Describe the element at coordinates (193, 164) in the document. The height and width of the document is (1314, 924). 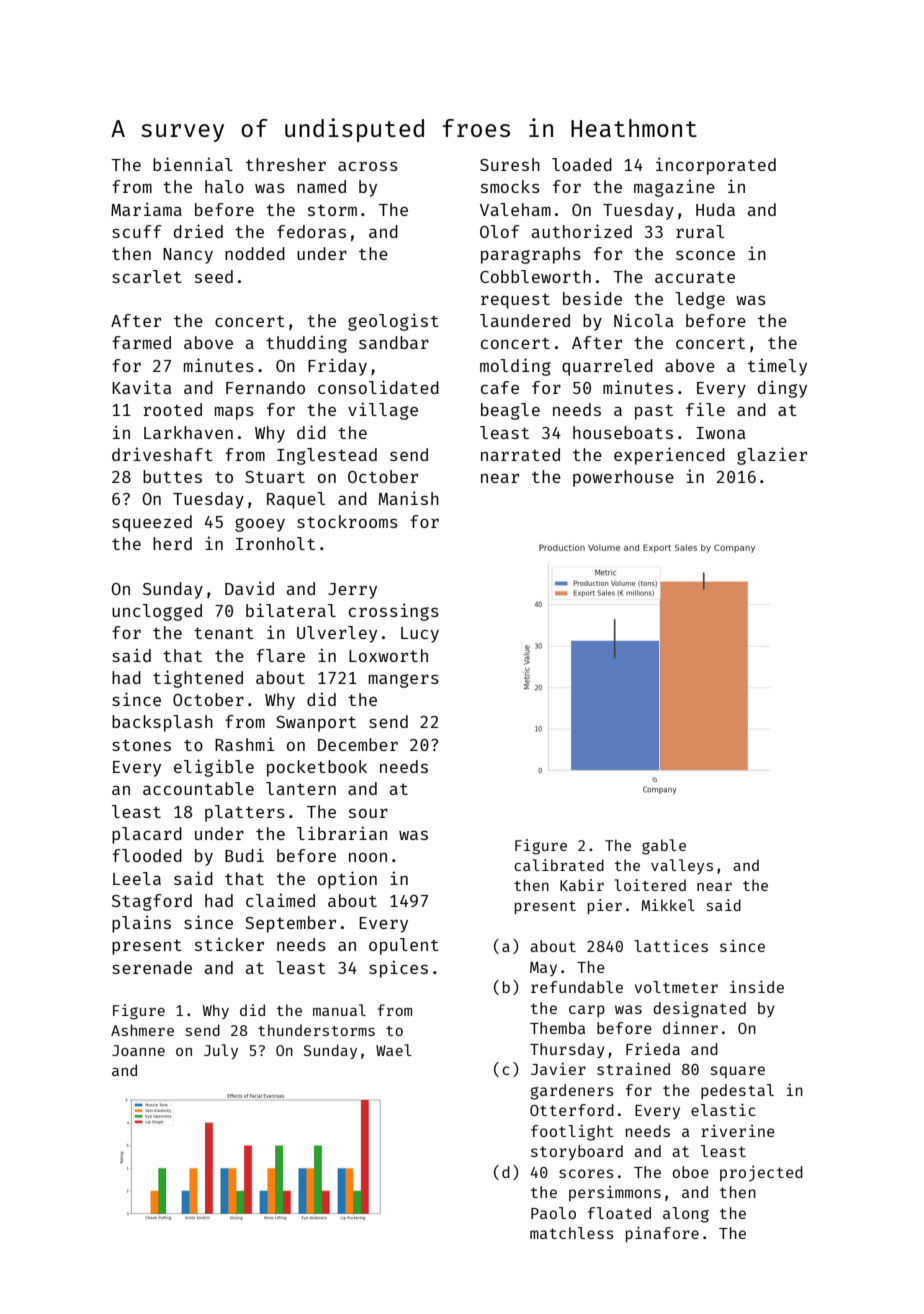
I see `biennial` at that location.
